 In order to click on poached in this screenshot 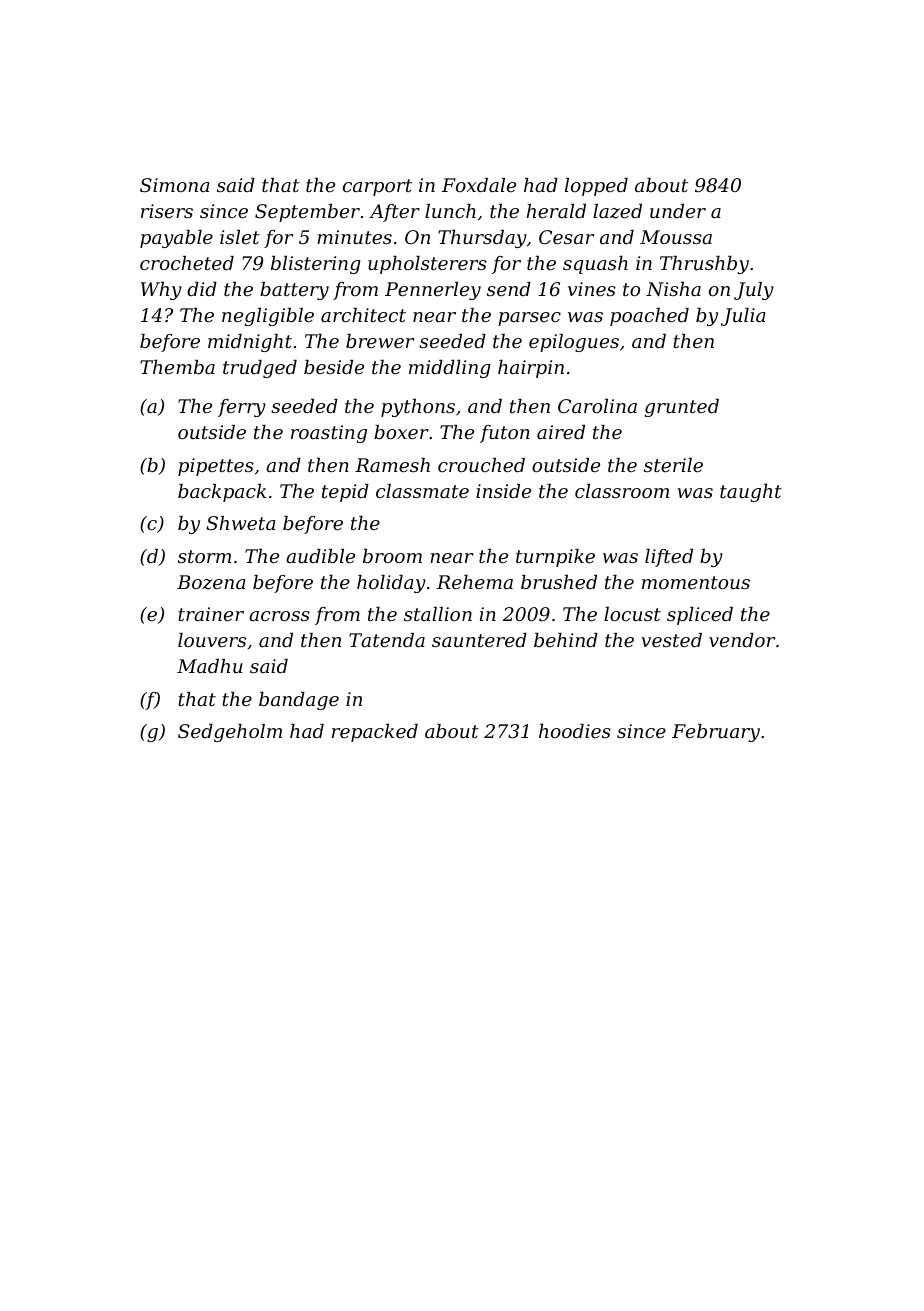, I will do `click(649, 317)`.
